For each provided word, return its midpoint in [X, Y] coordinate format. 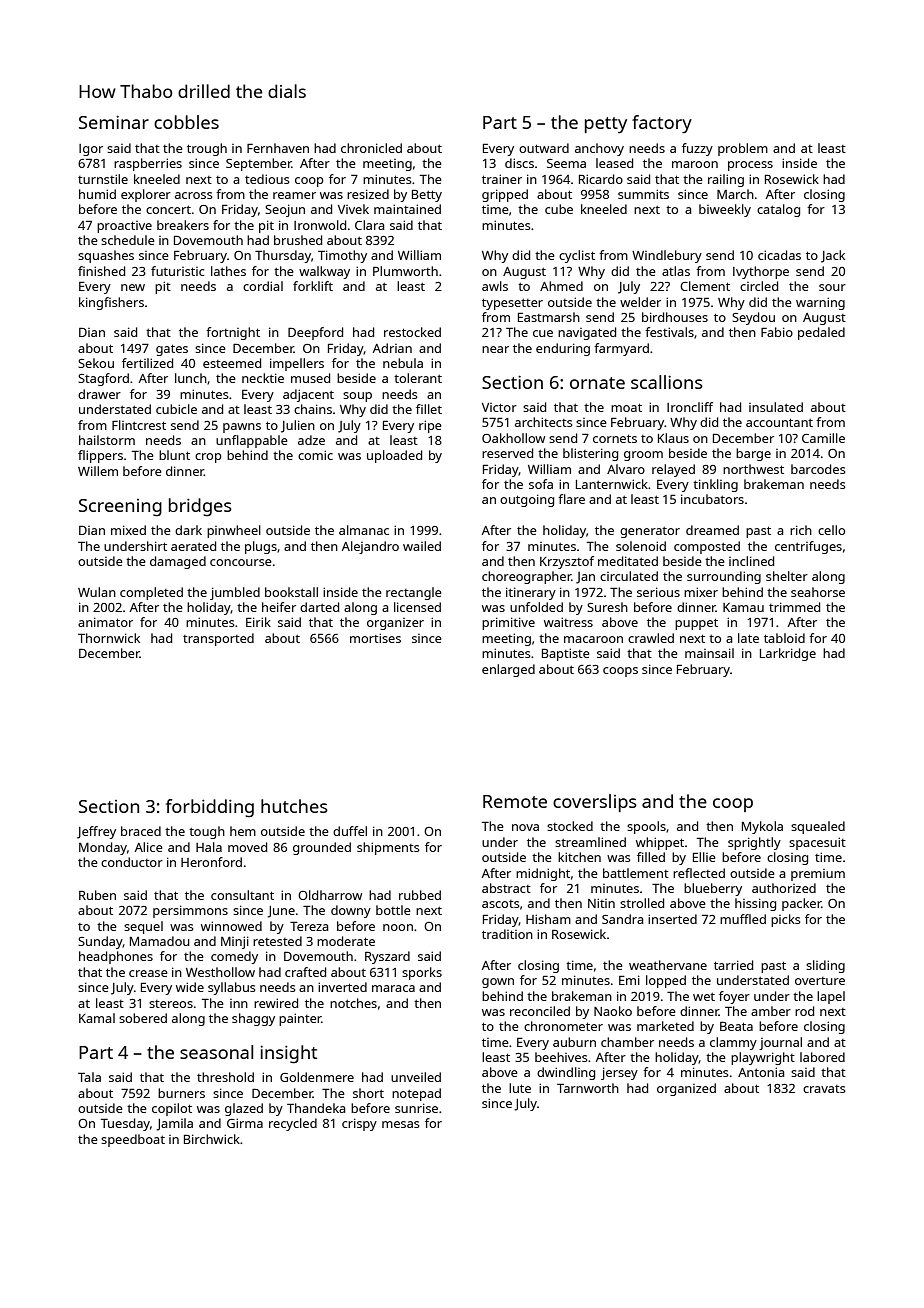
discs [519, 163]
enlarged [508, 670]
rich [801, 530]
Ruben [97, 895]
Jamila [174, 1124]
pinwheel [234, 531]
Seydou [753, 318]
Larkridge [788, 654]
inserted [672, 919]
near [495, 349]
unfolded [536, 607]
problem [743, 149]
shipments [388, 848]
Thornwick [109, 638]
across [194, 195]
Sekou [96, 363]
